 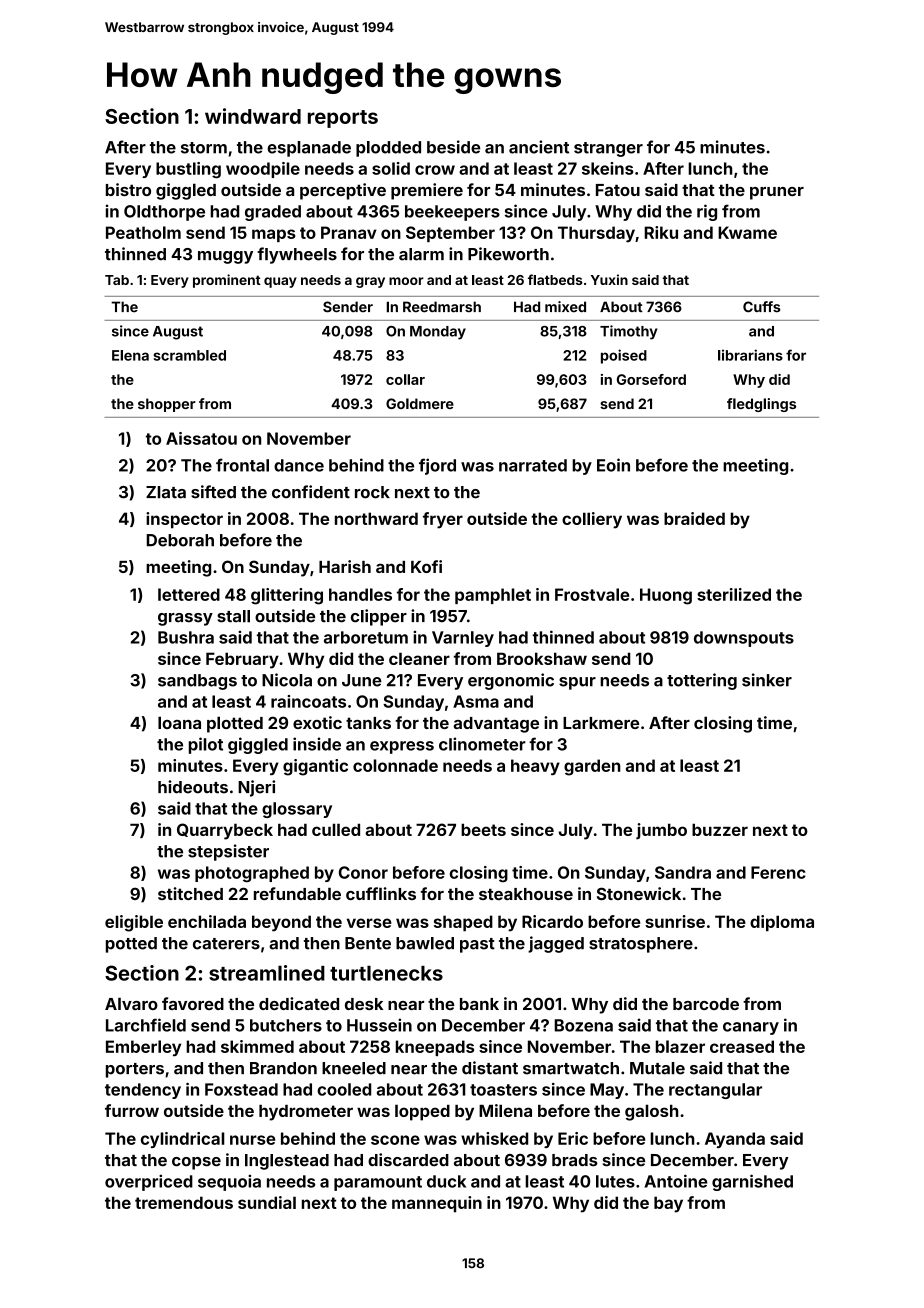 I want to click on tremendous, so click(x=184, y=1202).
